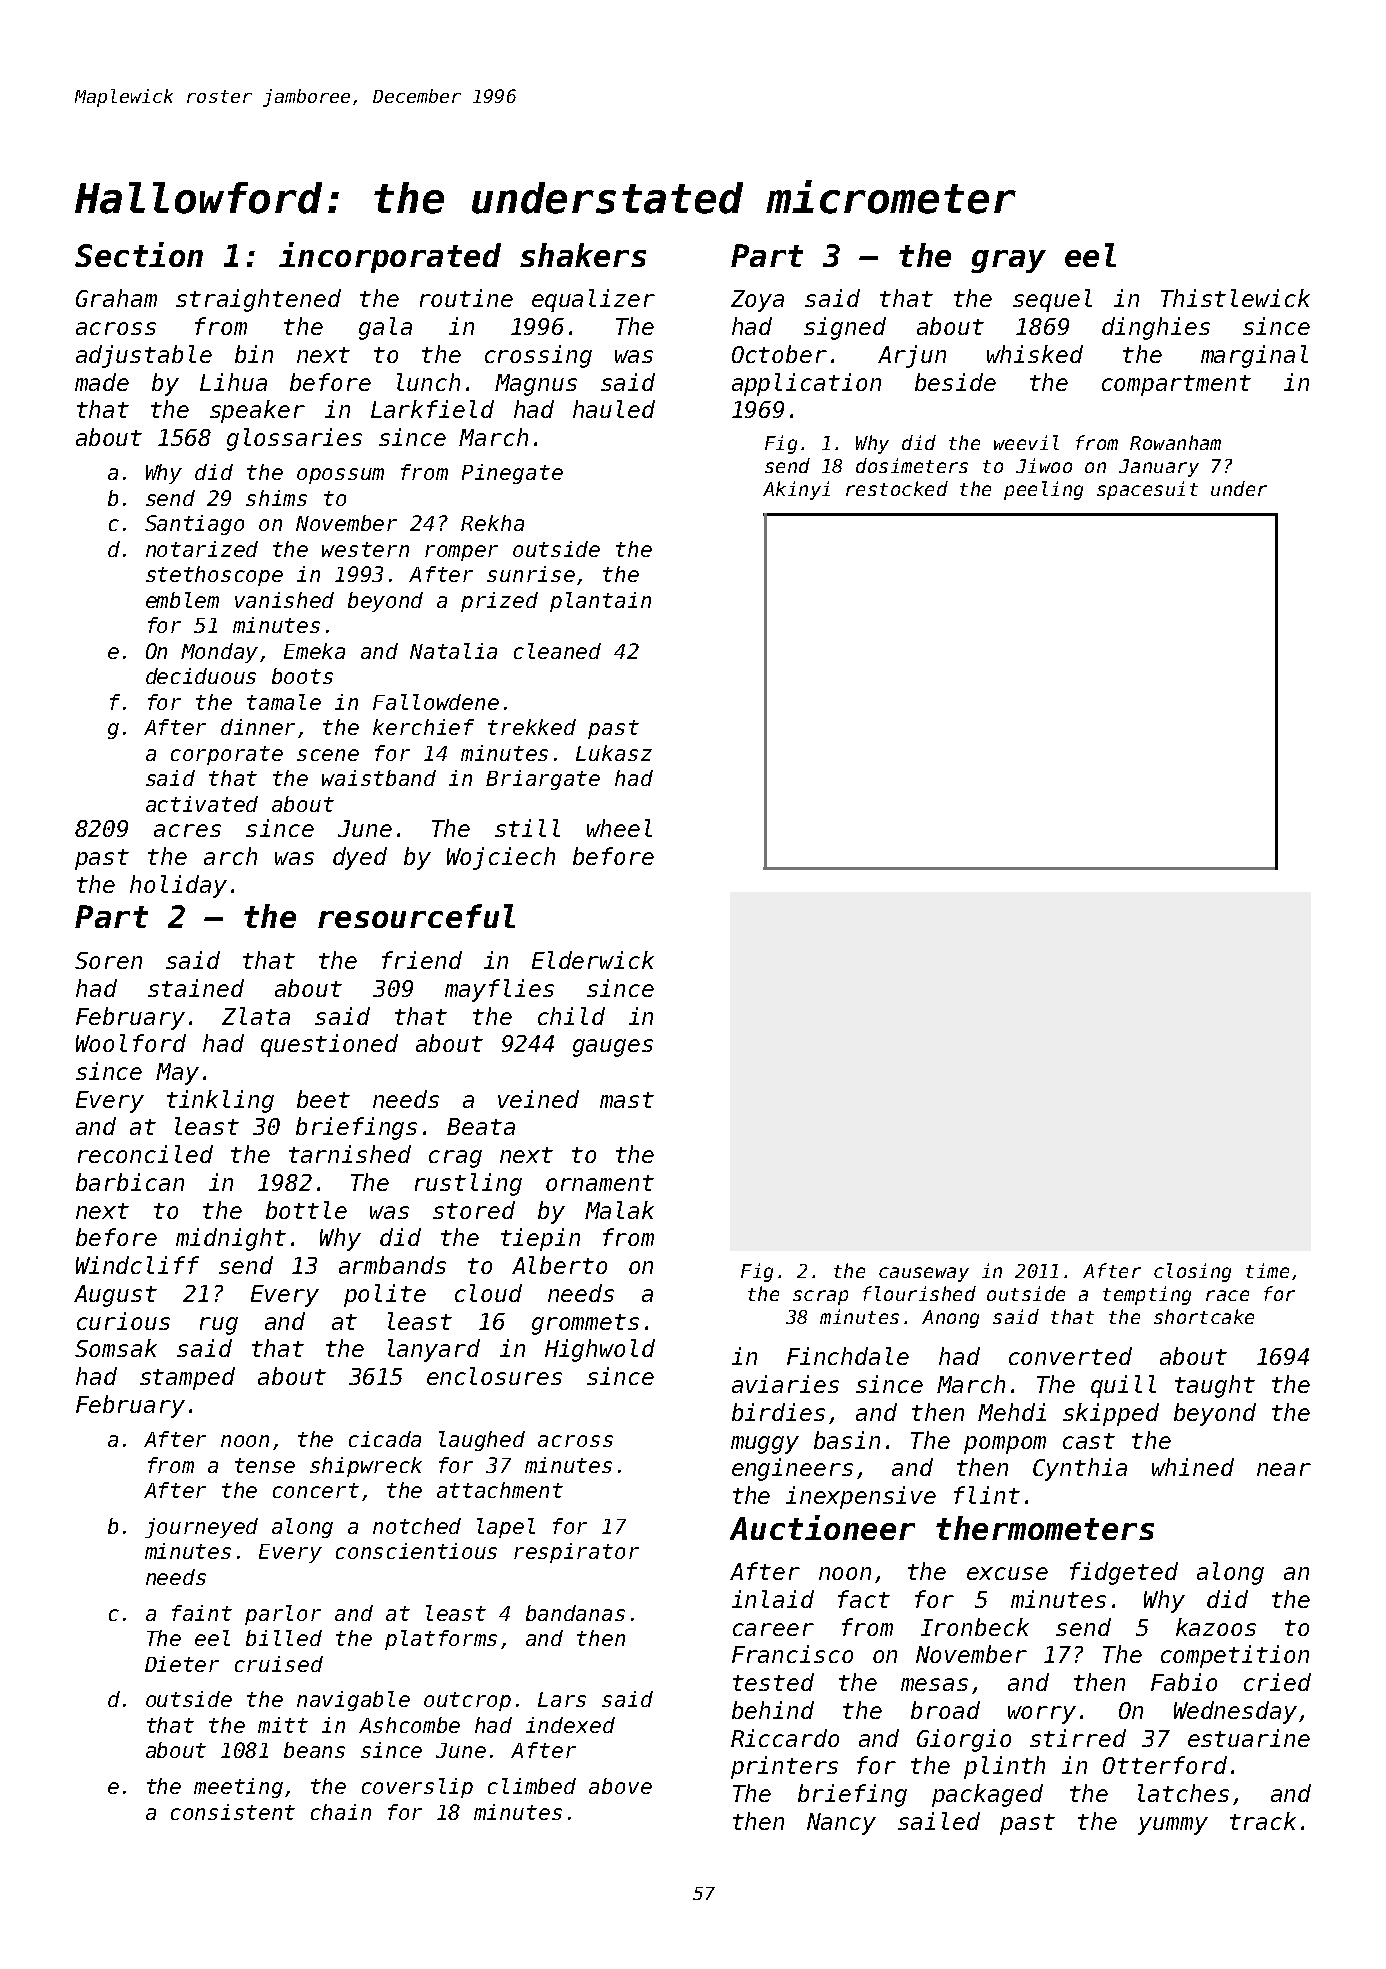  I want to click on wheel, so click(619, 828).
